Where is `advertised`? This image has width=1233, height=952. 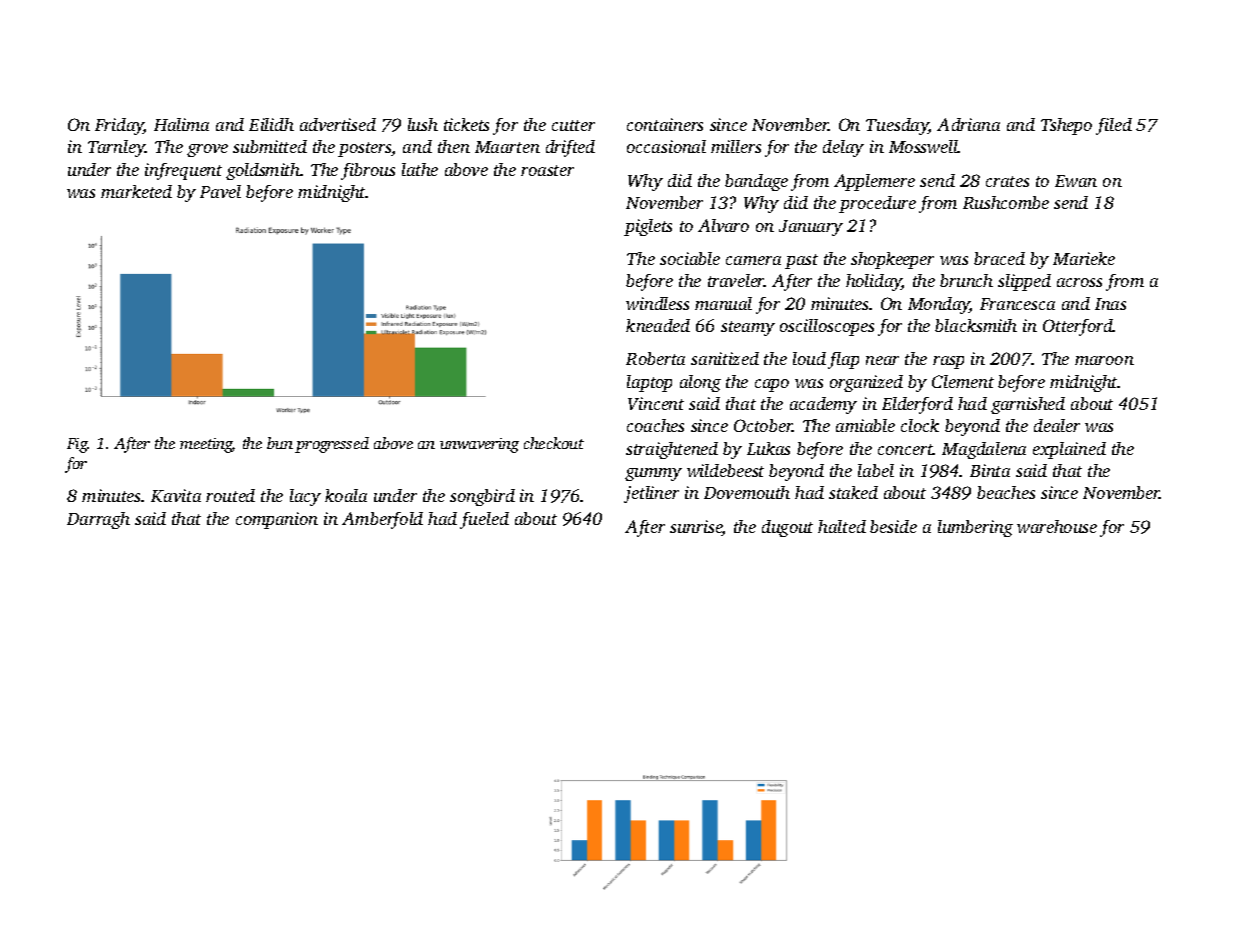 advertised is located at coordinates (338, 124).
